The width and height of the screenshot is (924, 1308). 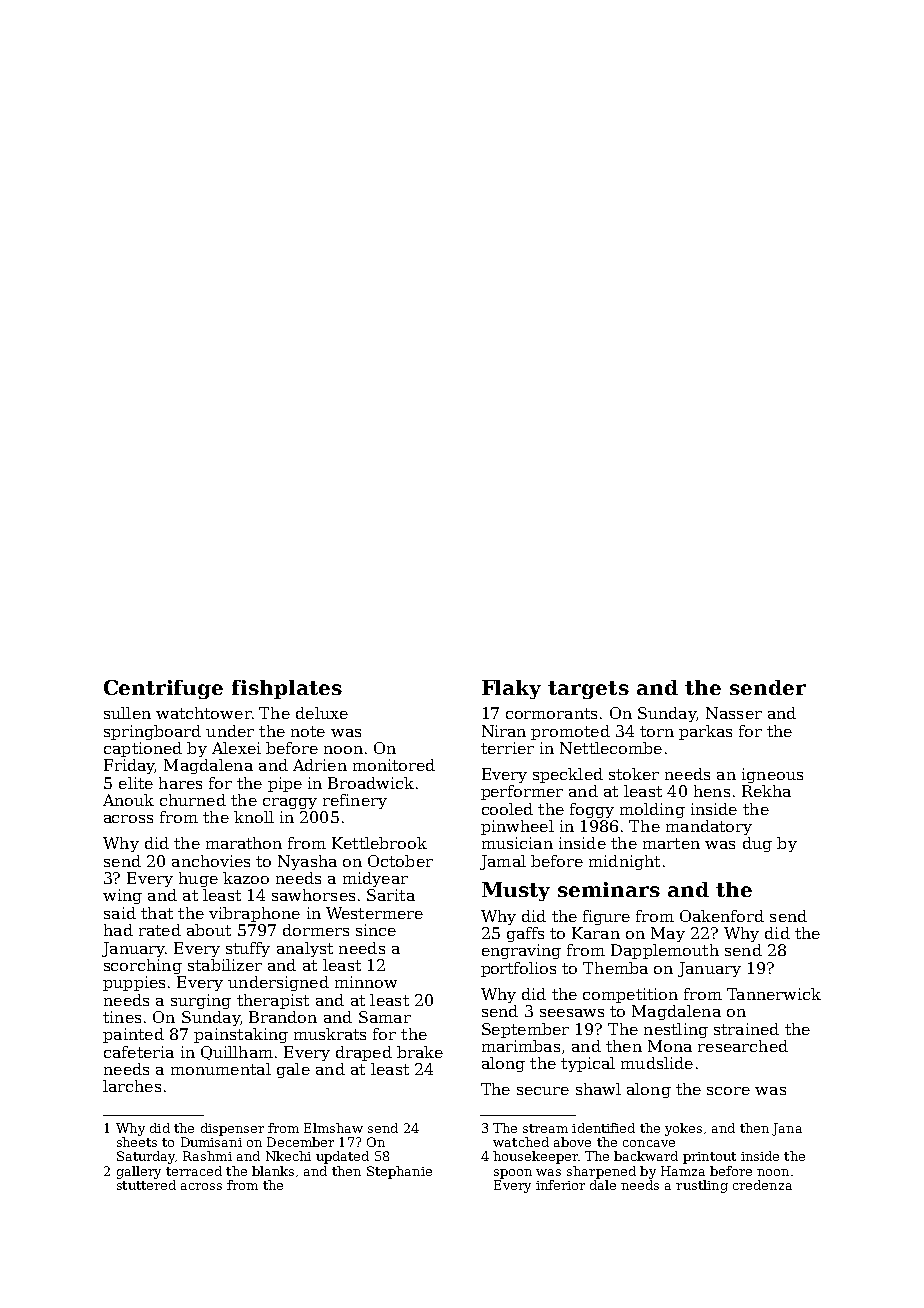 What do you see at coordinates (244, 843) in the screenshot?
I see `marathon` at bounding box center [244, 843].
